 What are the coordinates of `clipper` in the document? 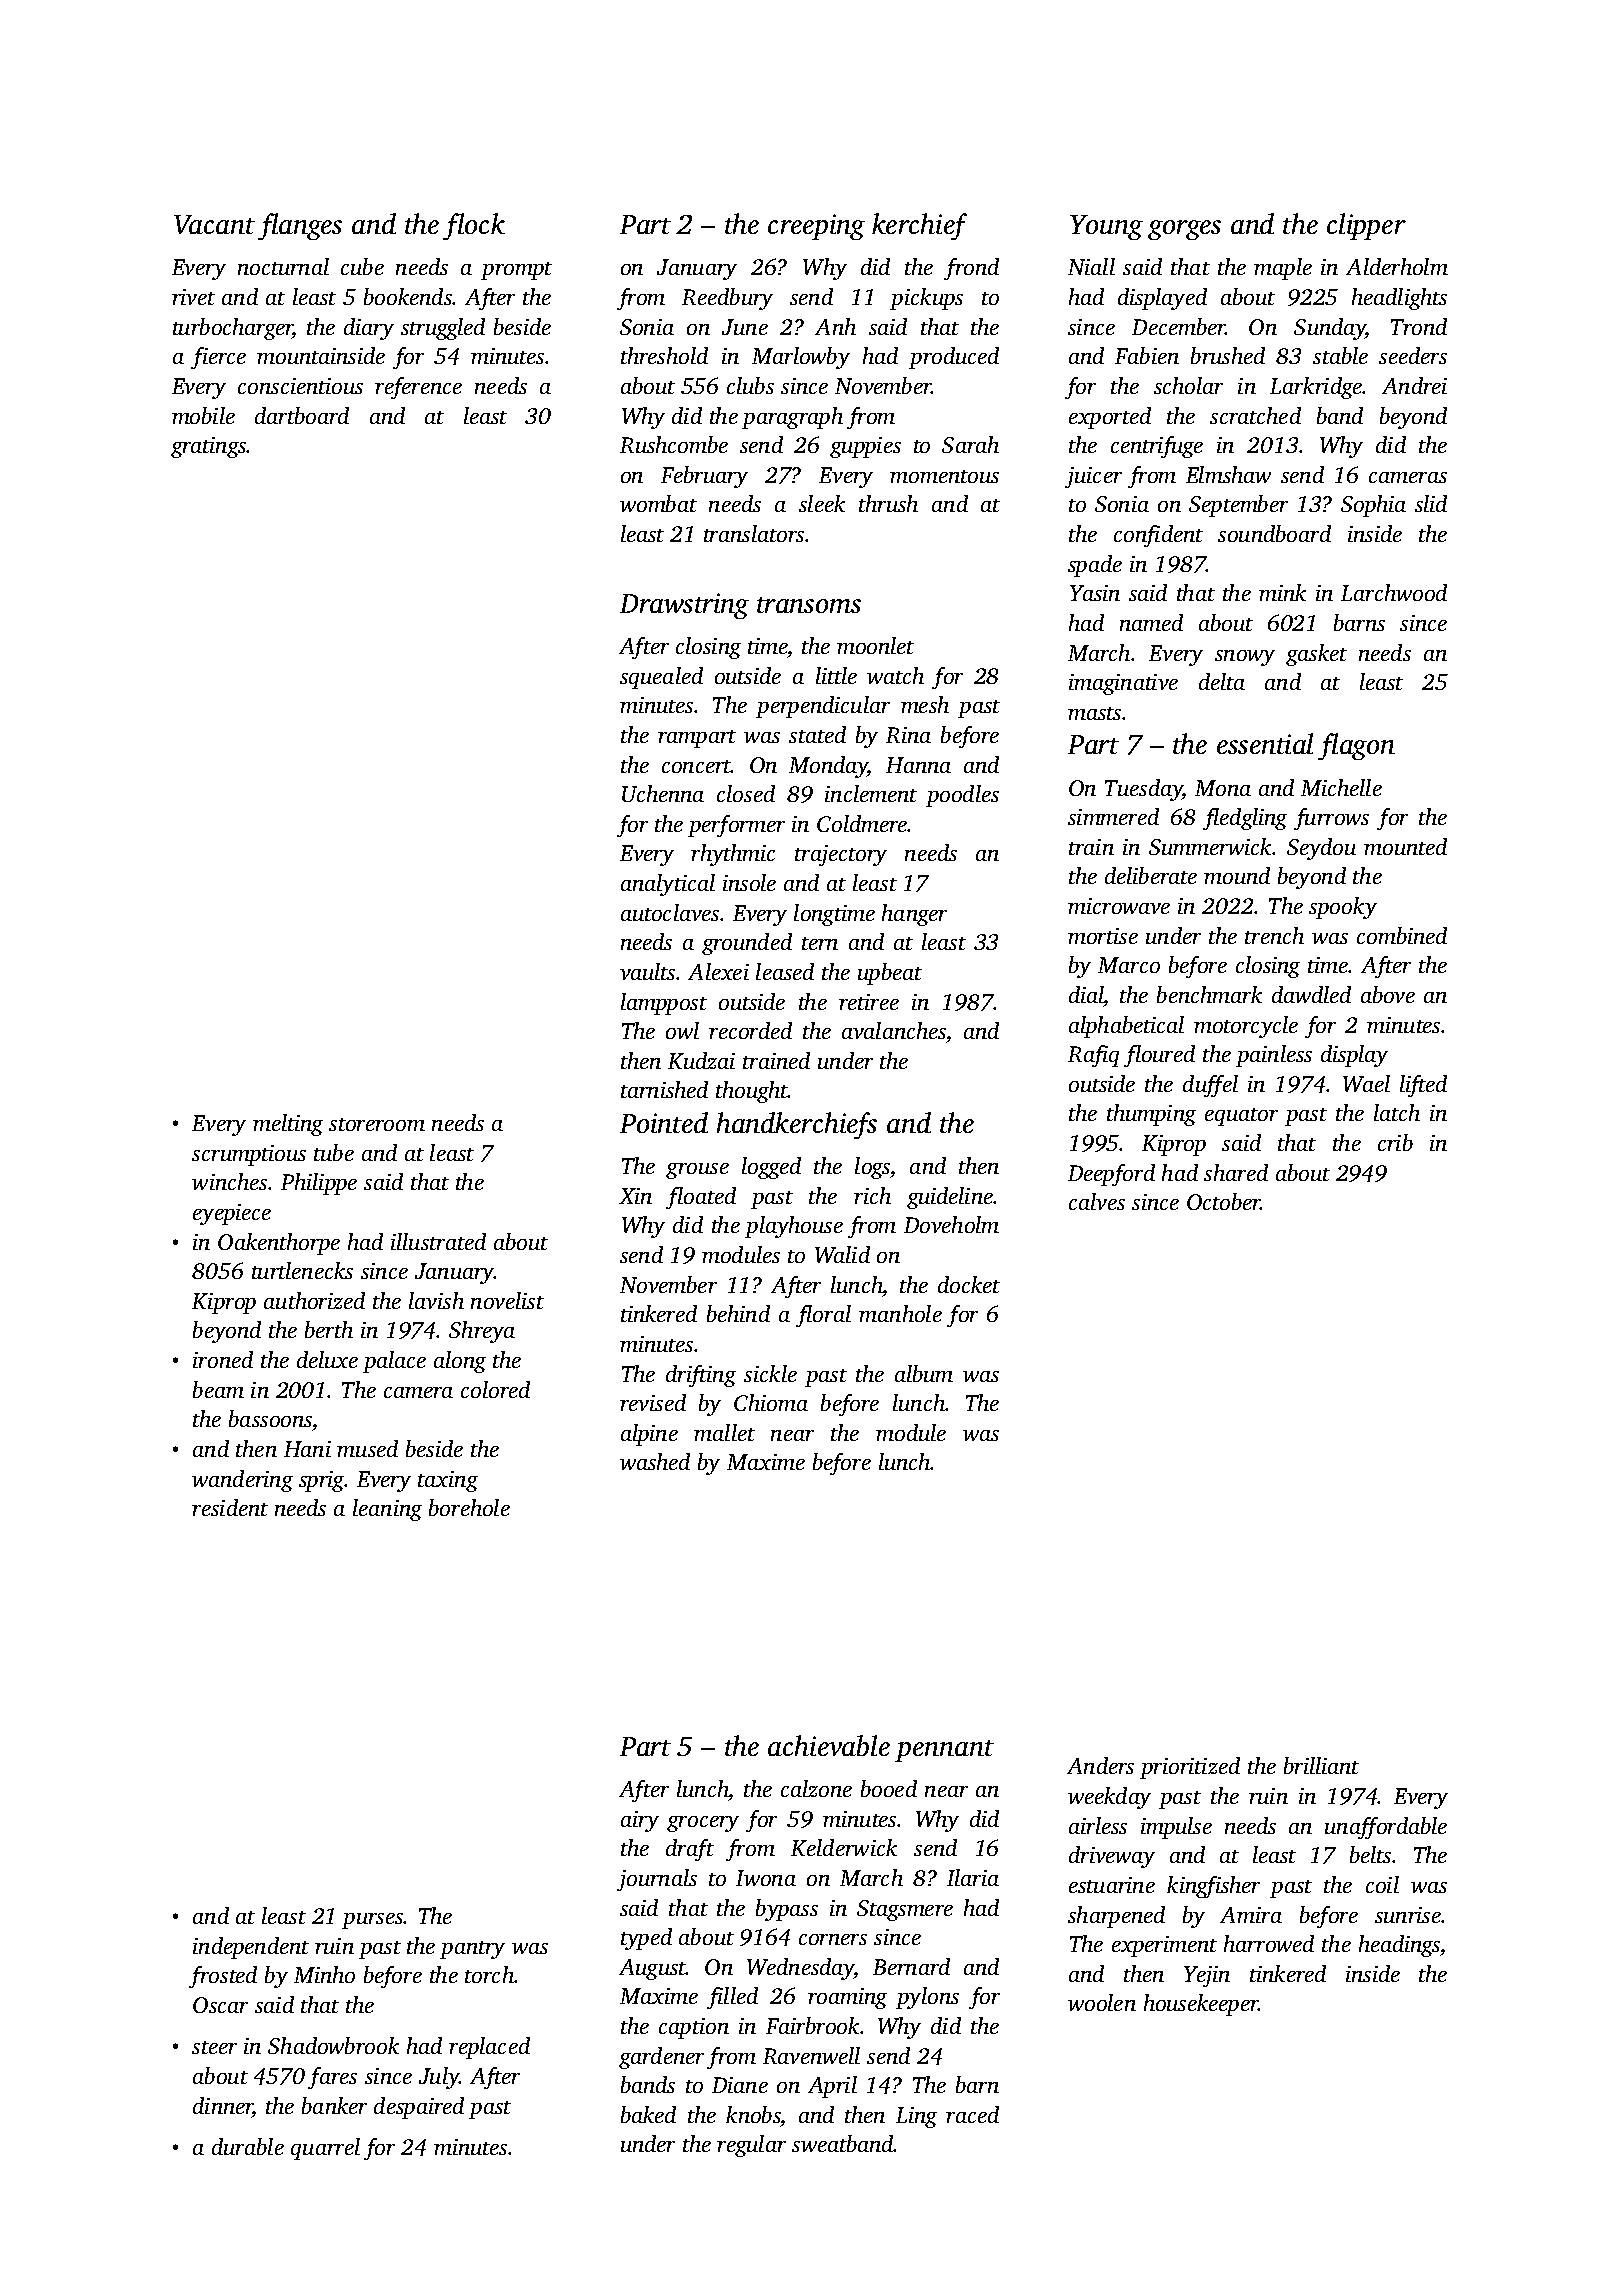 It's located at (1366, 226).
